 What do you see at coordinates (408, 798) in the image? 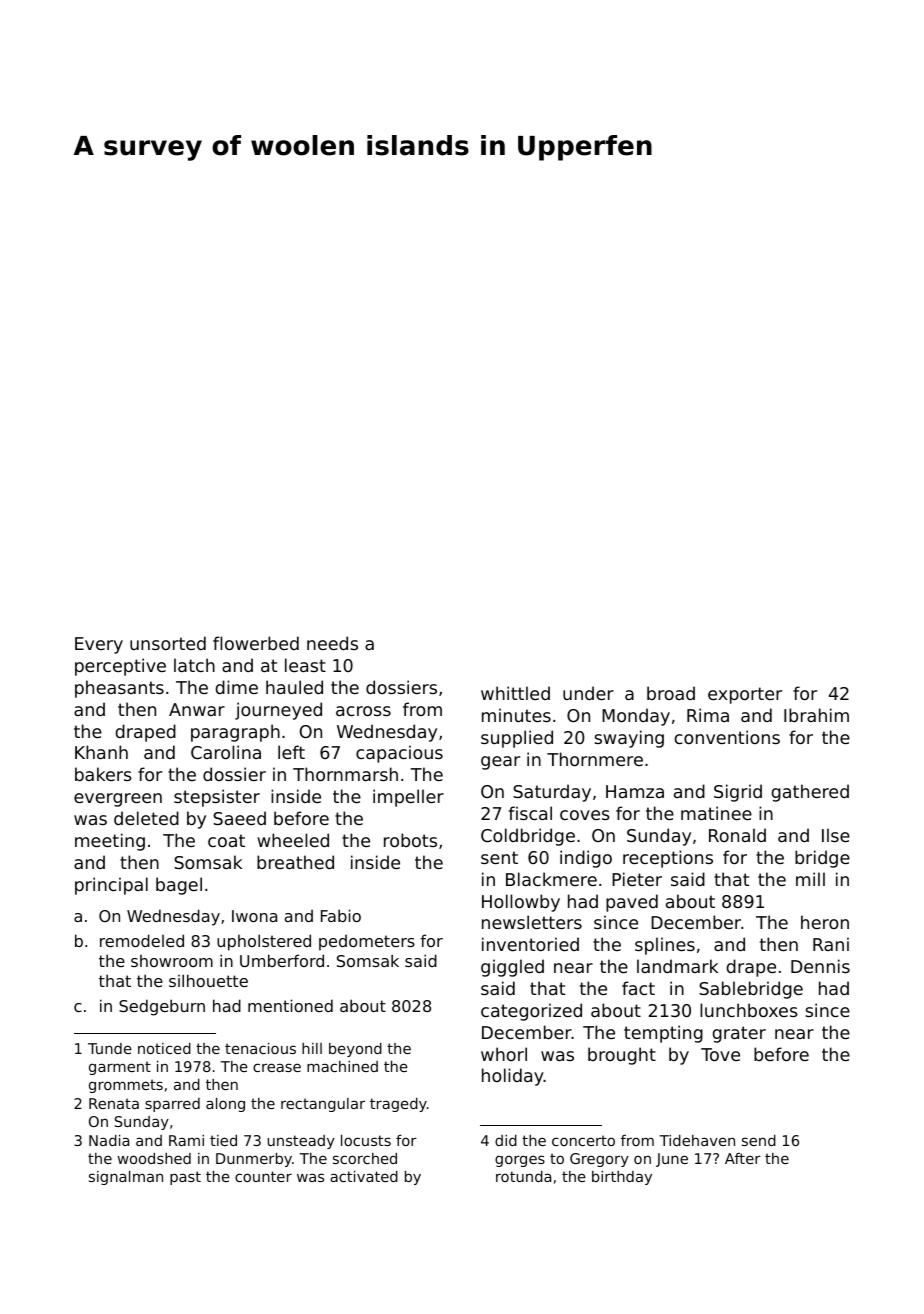
I see `impeller` at bounding box center [408, 798].
